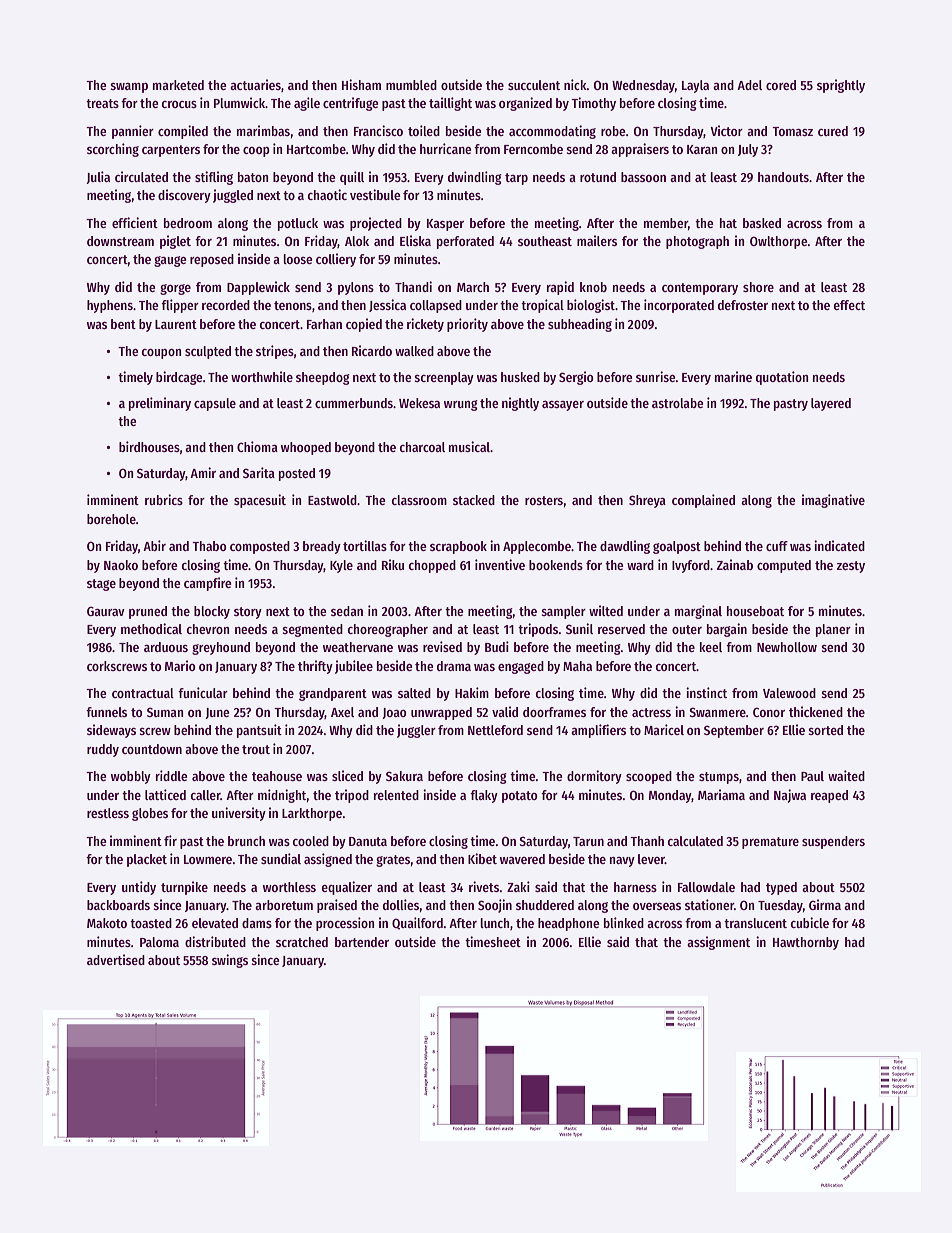  What do you see at coordinates (781, 85) in the screenshot?
I see `cored` at bounding box center [781, 85].
